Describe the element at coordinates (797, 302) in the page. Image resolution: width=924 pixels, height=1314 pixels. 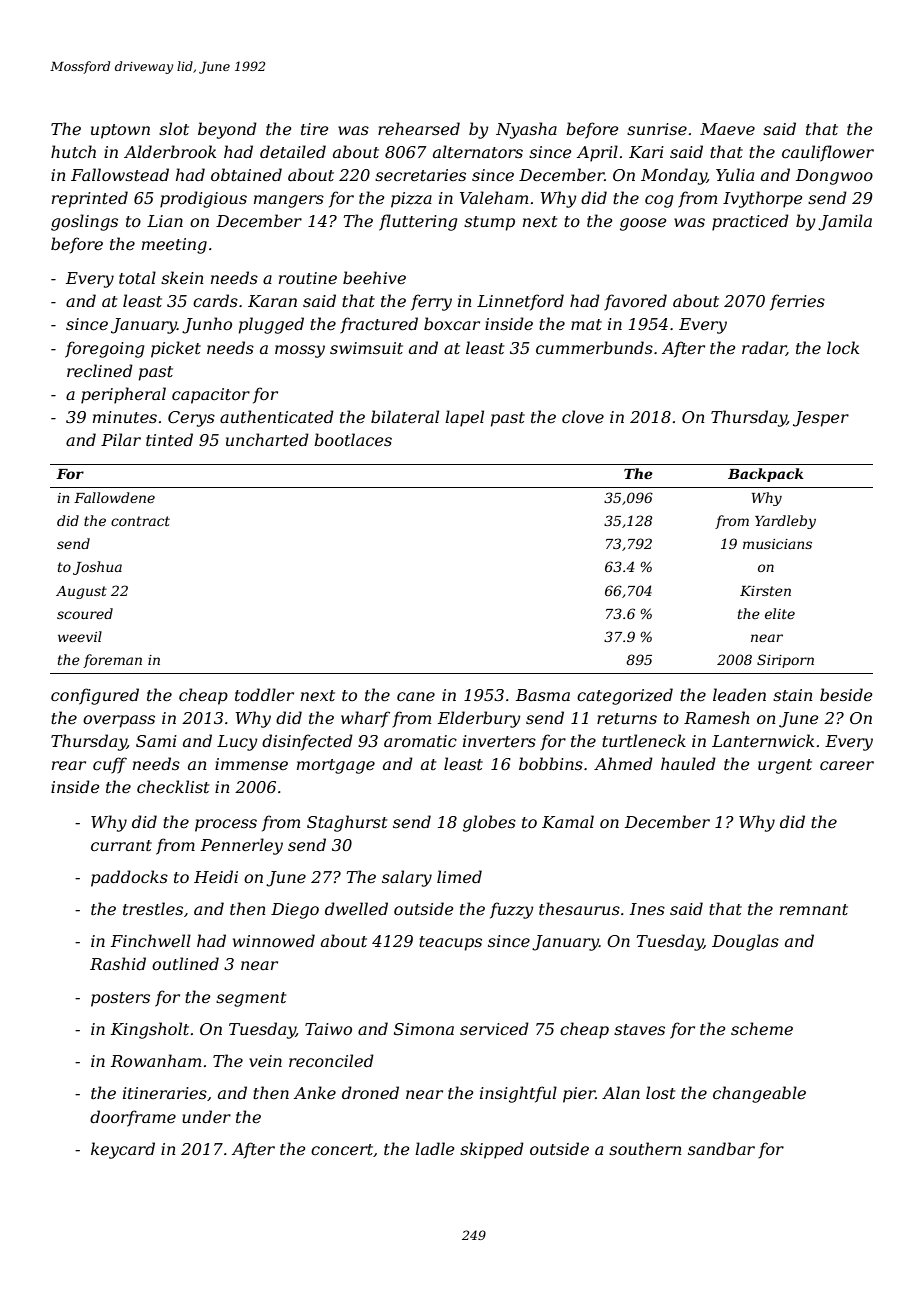
I see `ferries` at that location.
